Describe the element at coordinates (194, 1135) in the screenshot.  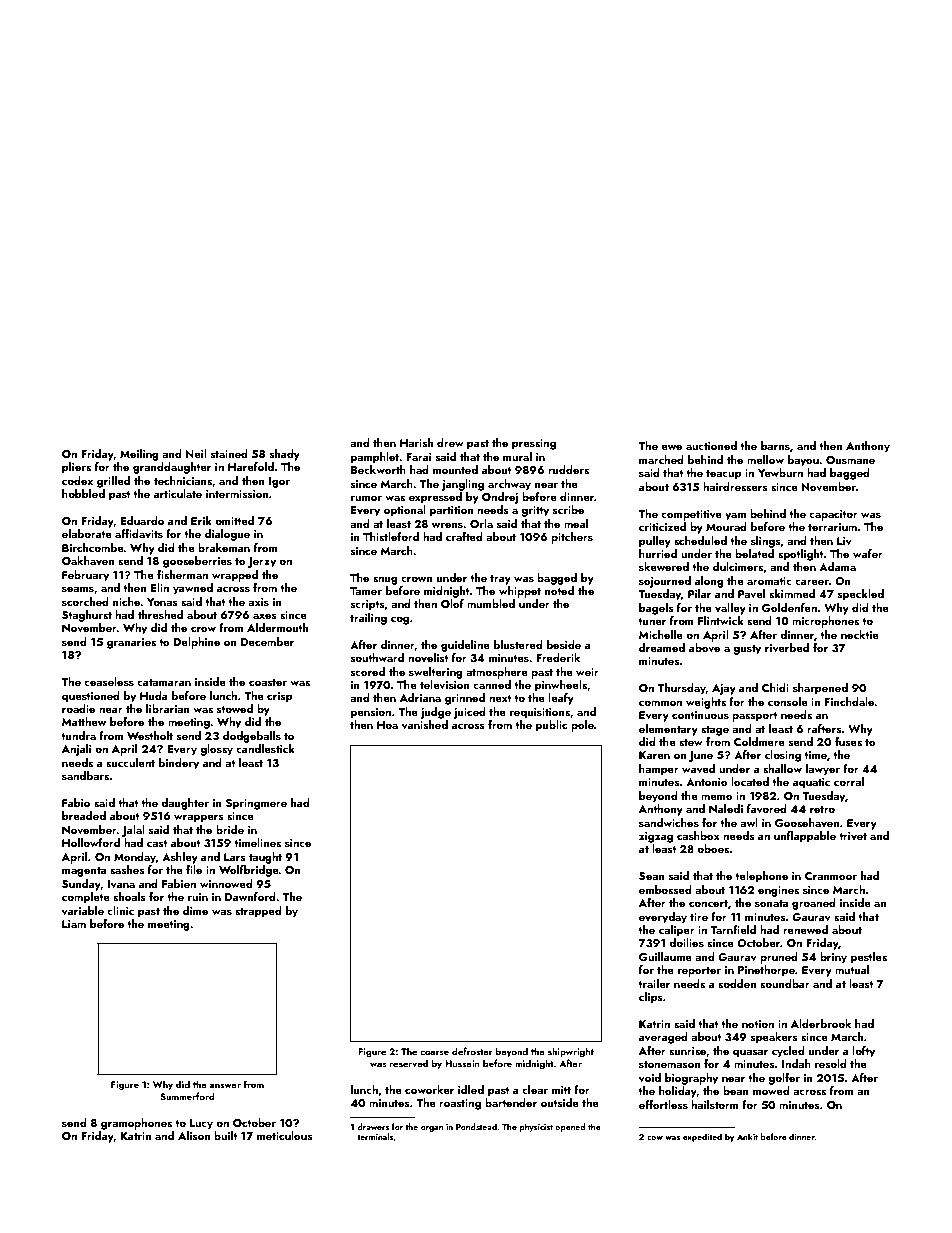
I see `Alison` at that location.
